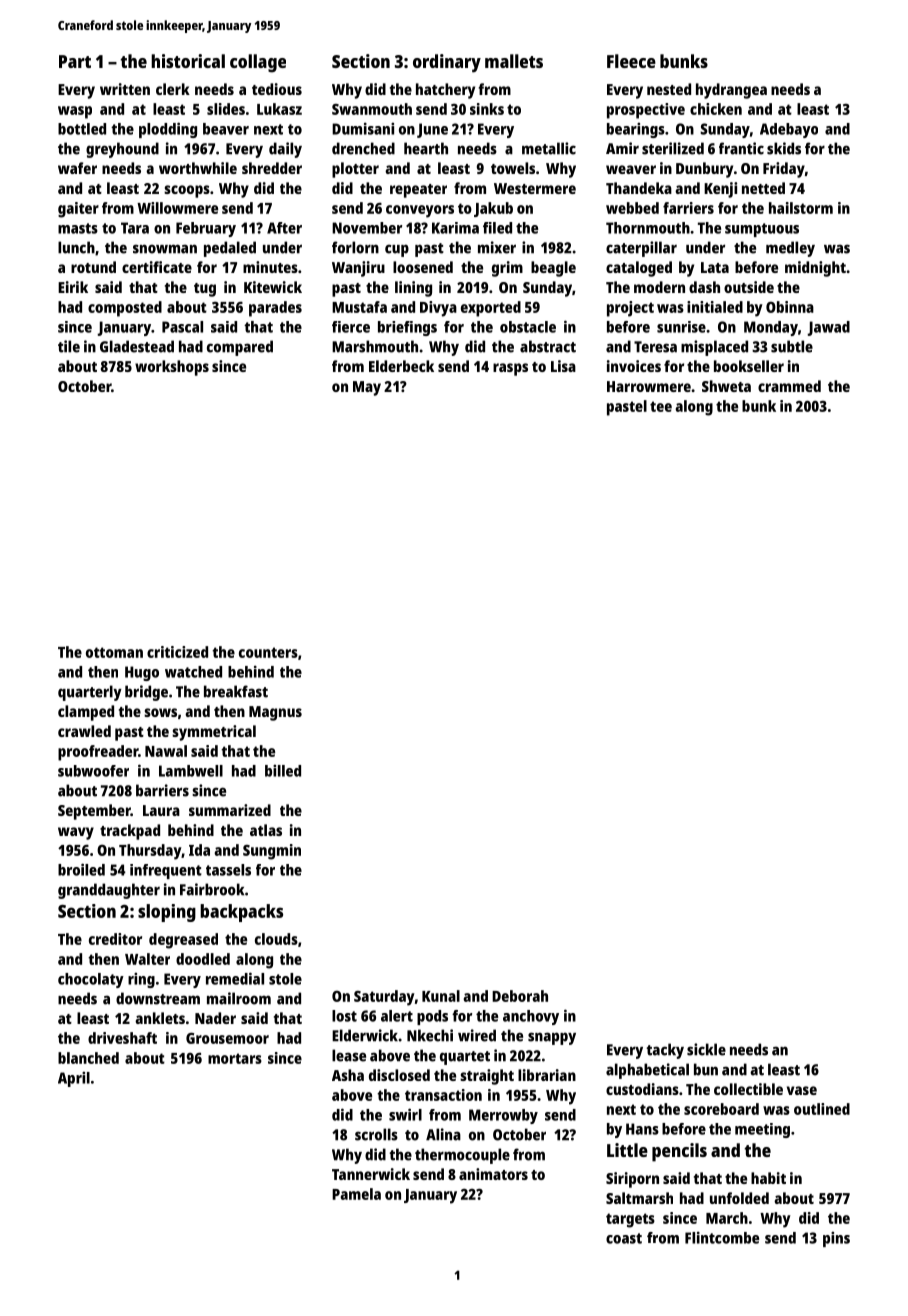 This screenshot has height=1316, width=908. I want to click on sunrise, so click(681, 327).
